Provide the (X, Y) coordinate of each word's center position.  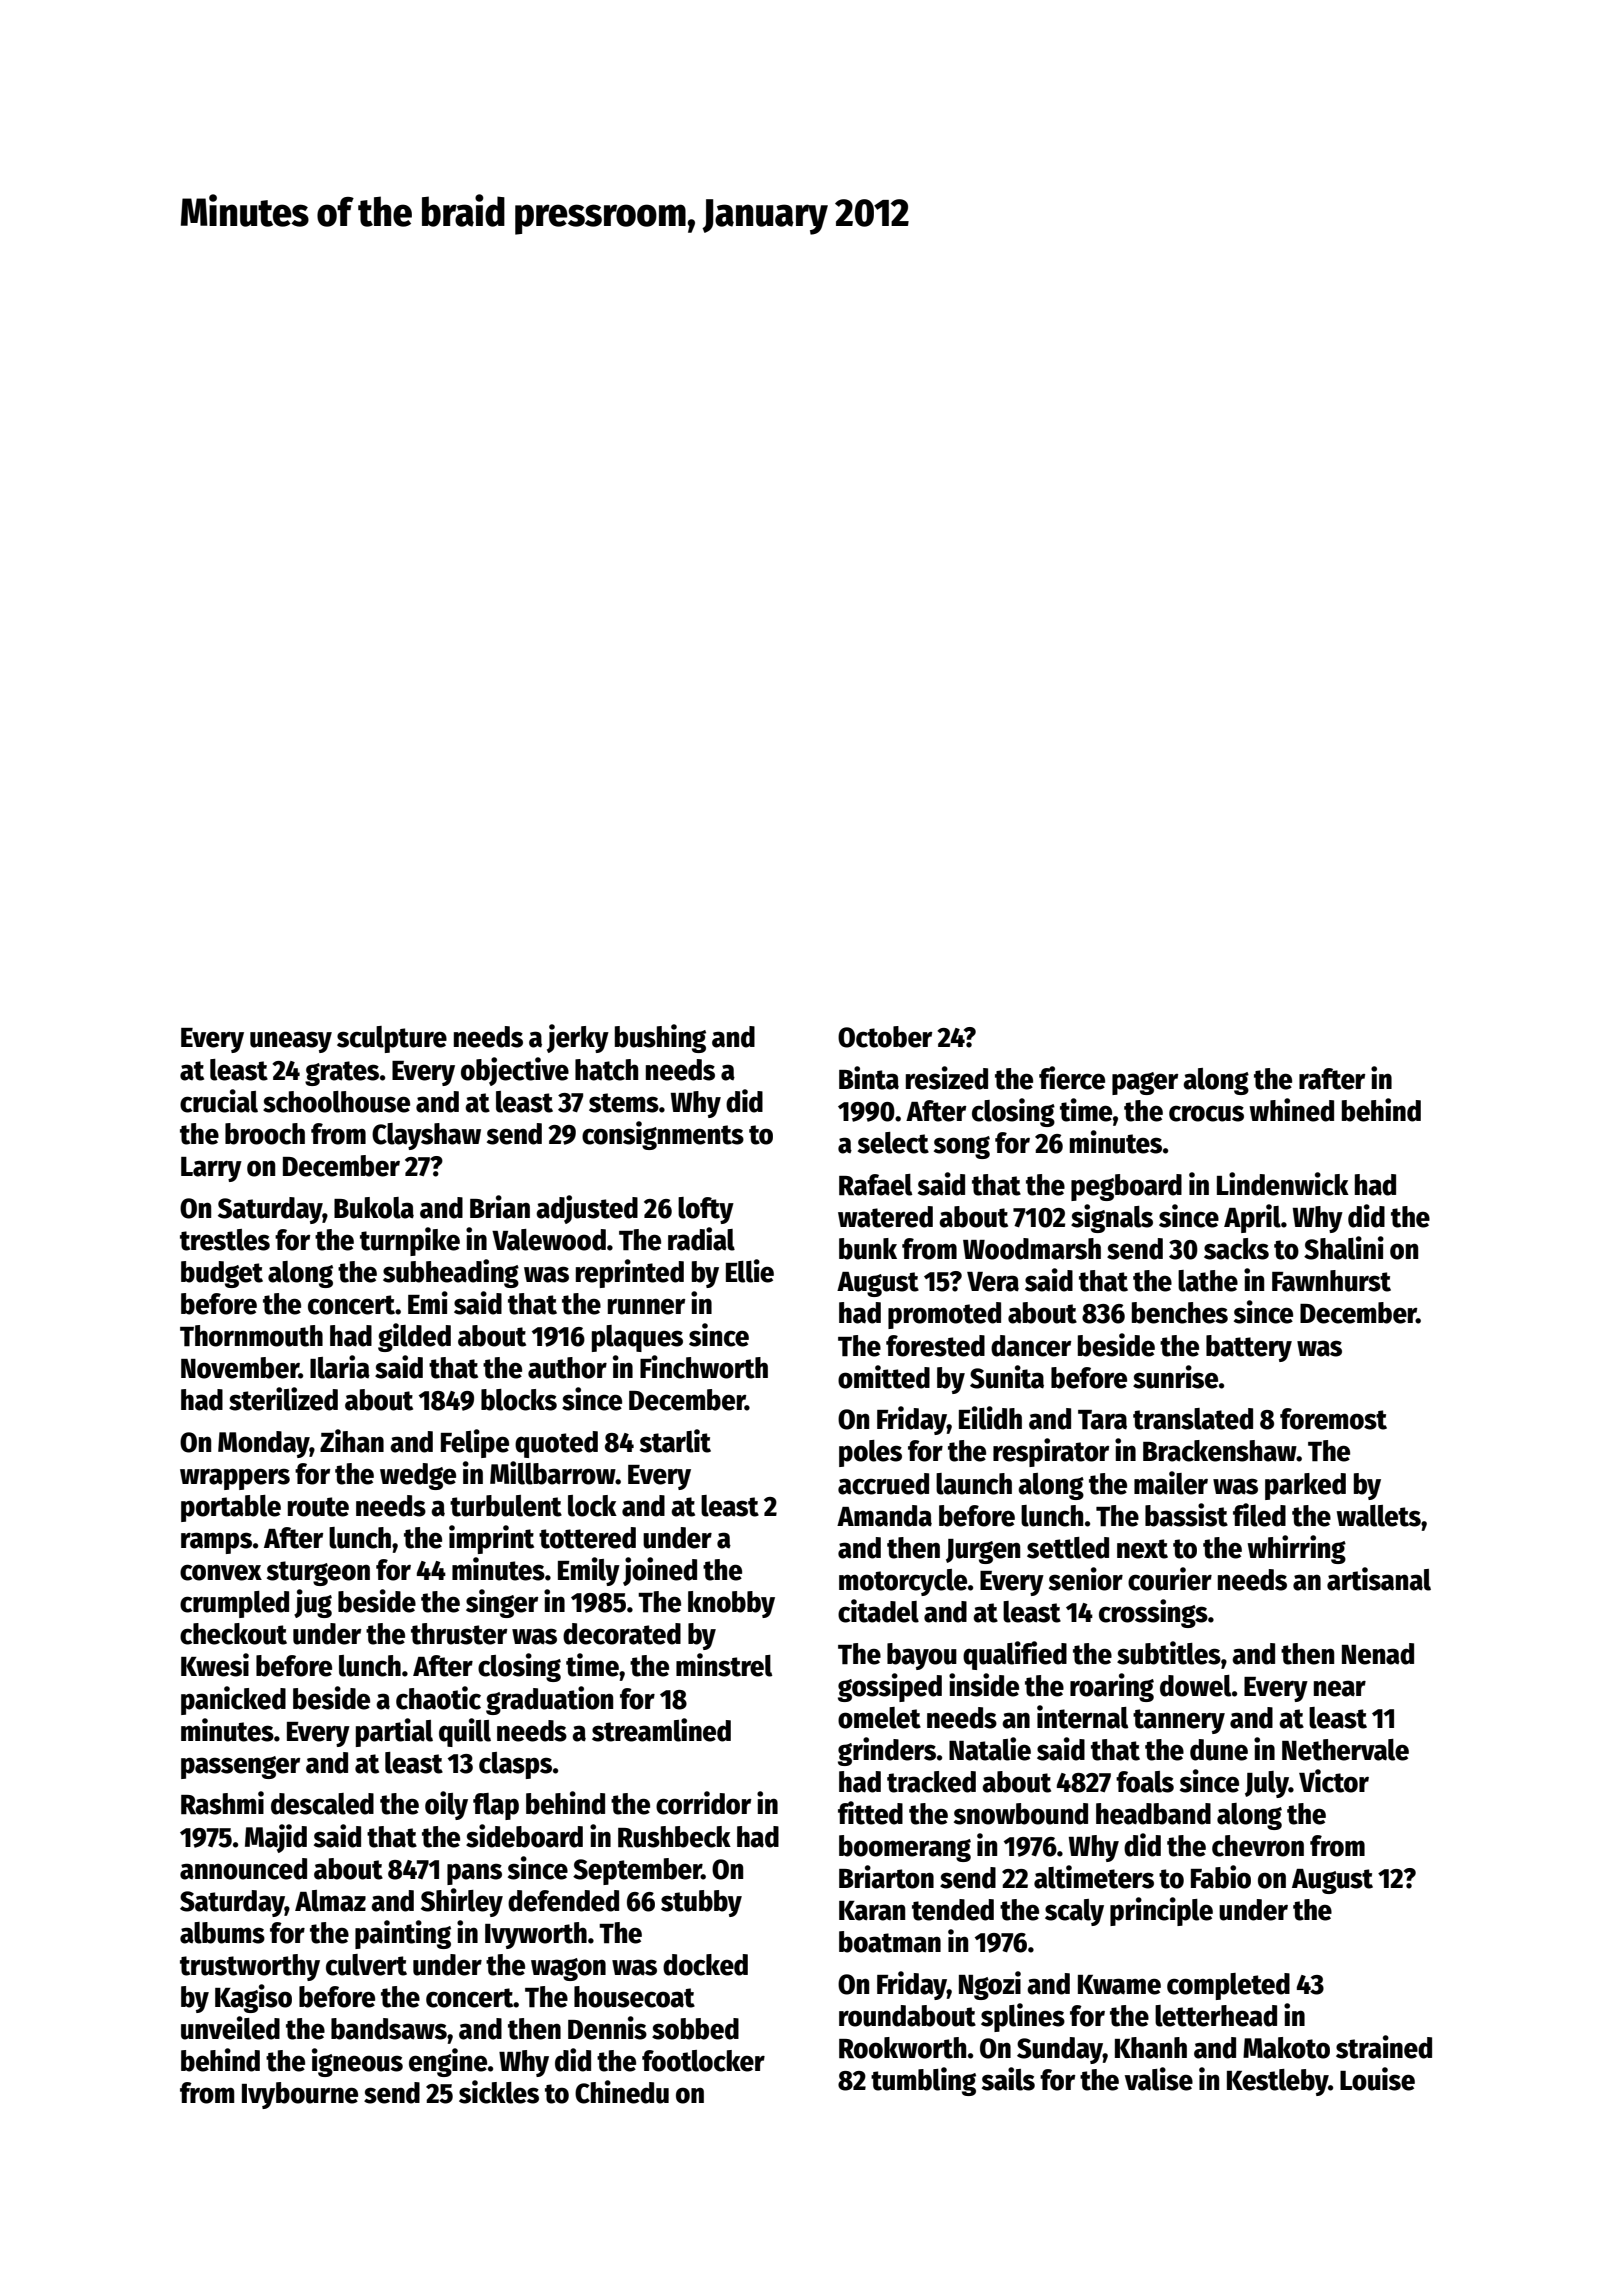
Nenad (1378, 1654)
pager (1145, 1083)
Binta (869, 1078)
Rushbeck (674, 1837)
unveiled (230, 2028)
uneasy (291, 1042)
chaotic (438, 1698)
